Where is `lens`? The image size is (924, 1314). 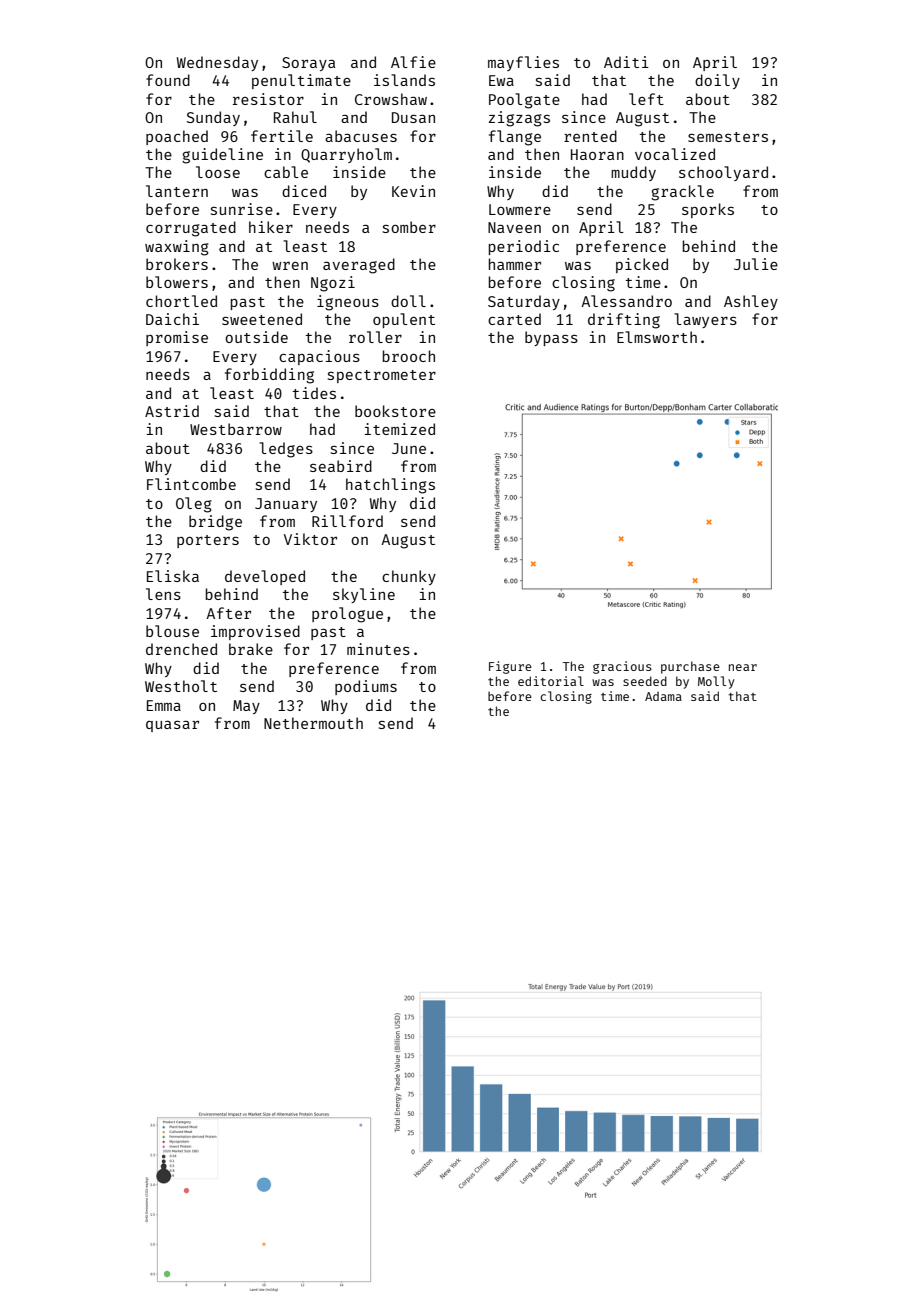 lens is located at coordinates (163, 594).
